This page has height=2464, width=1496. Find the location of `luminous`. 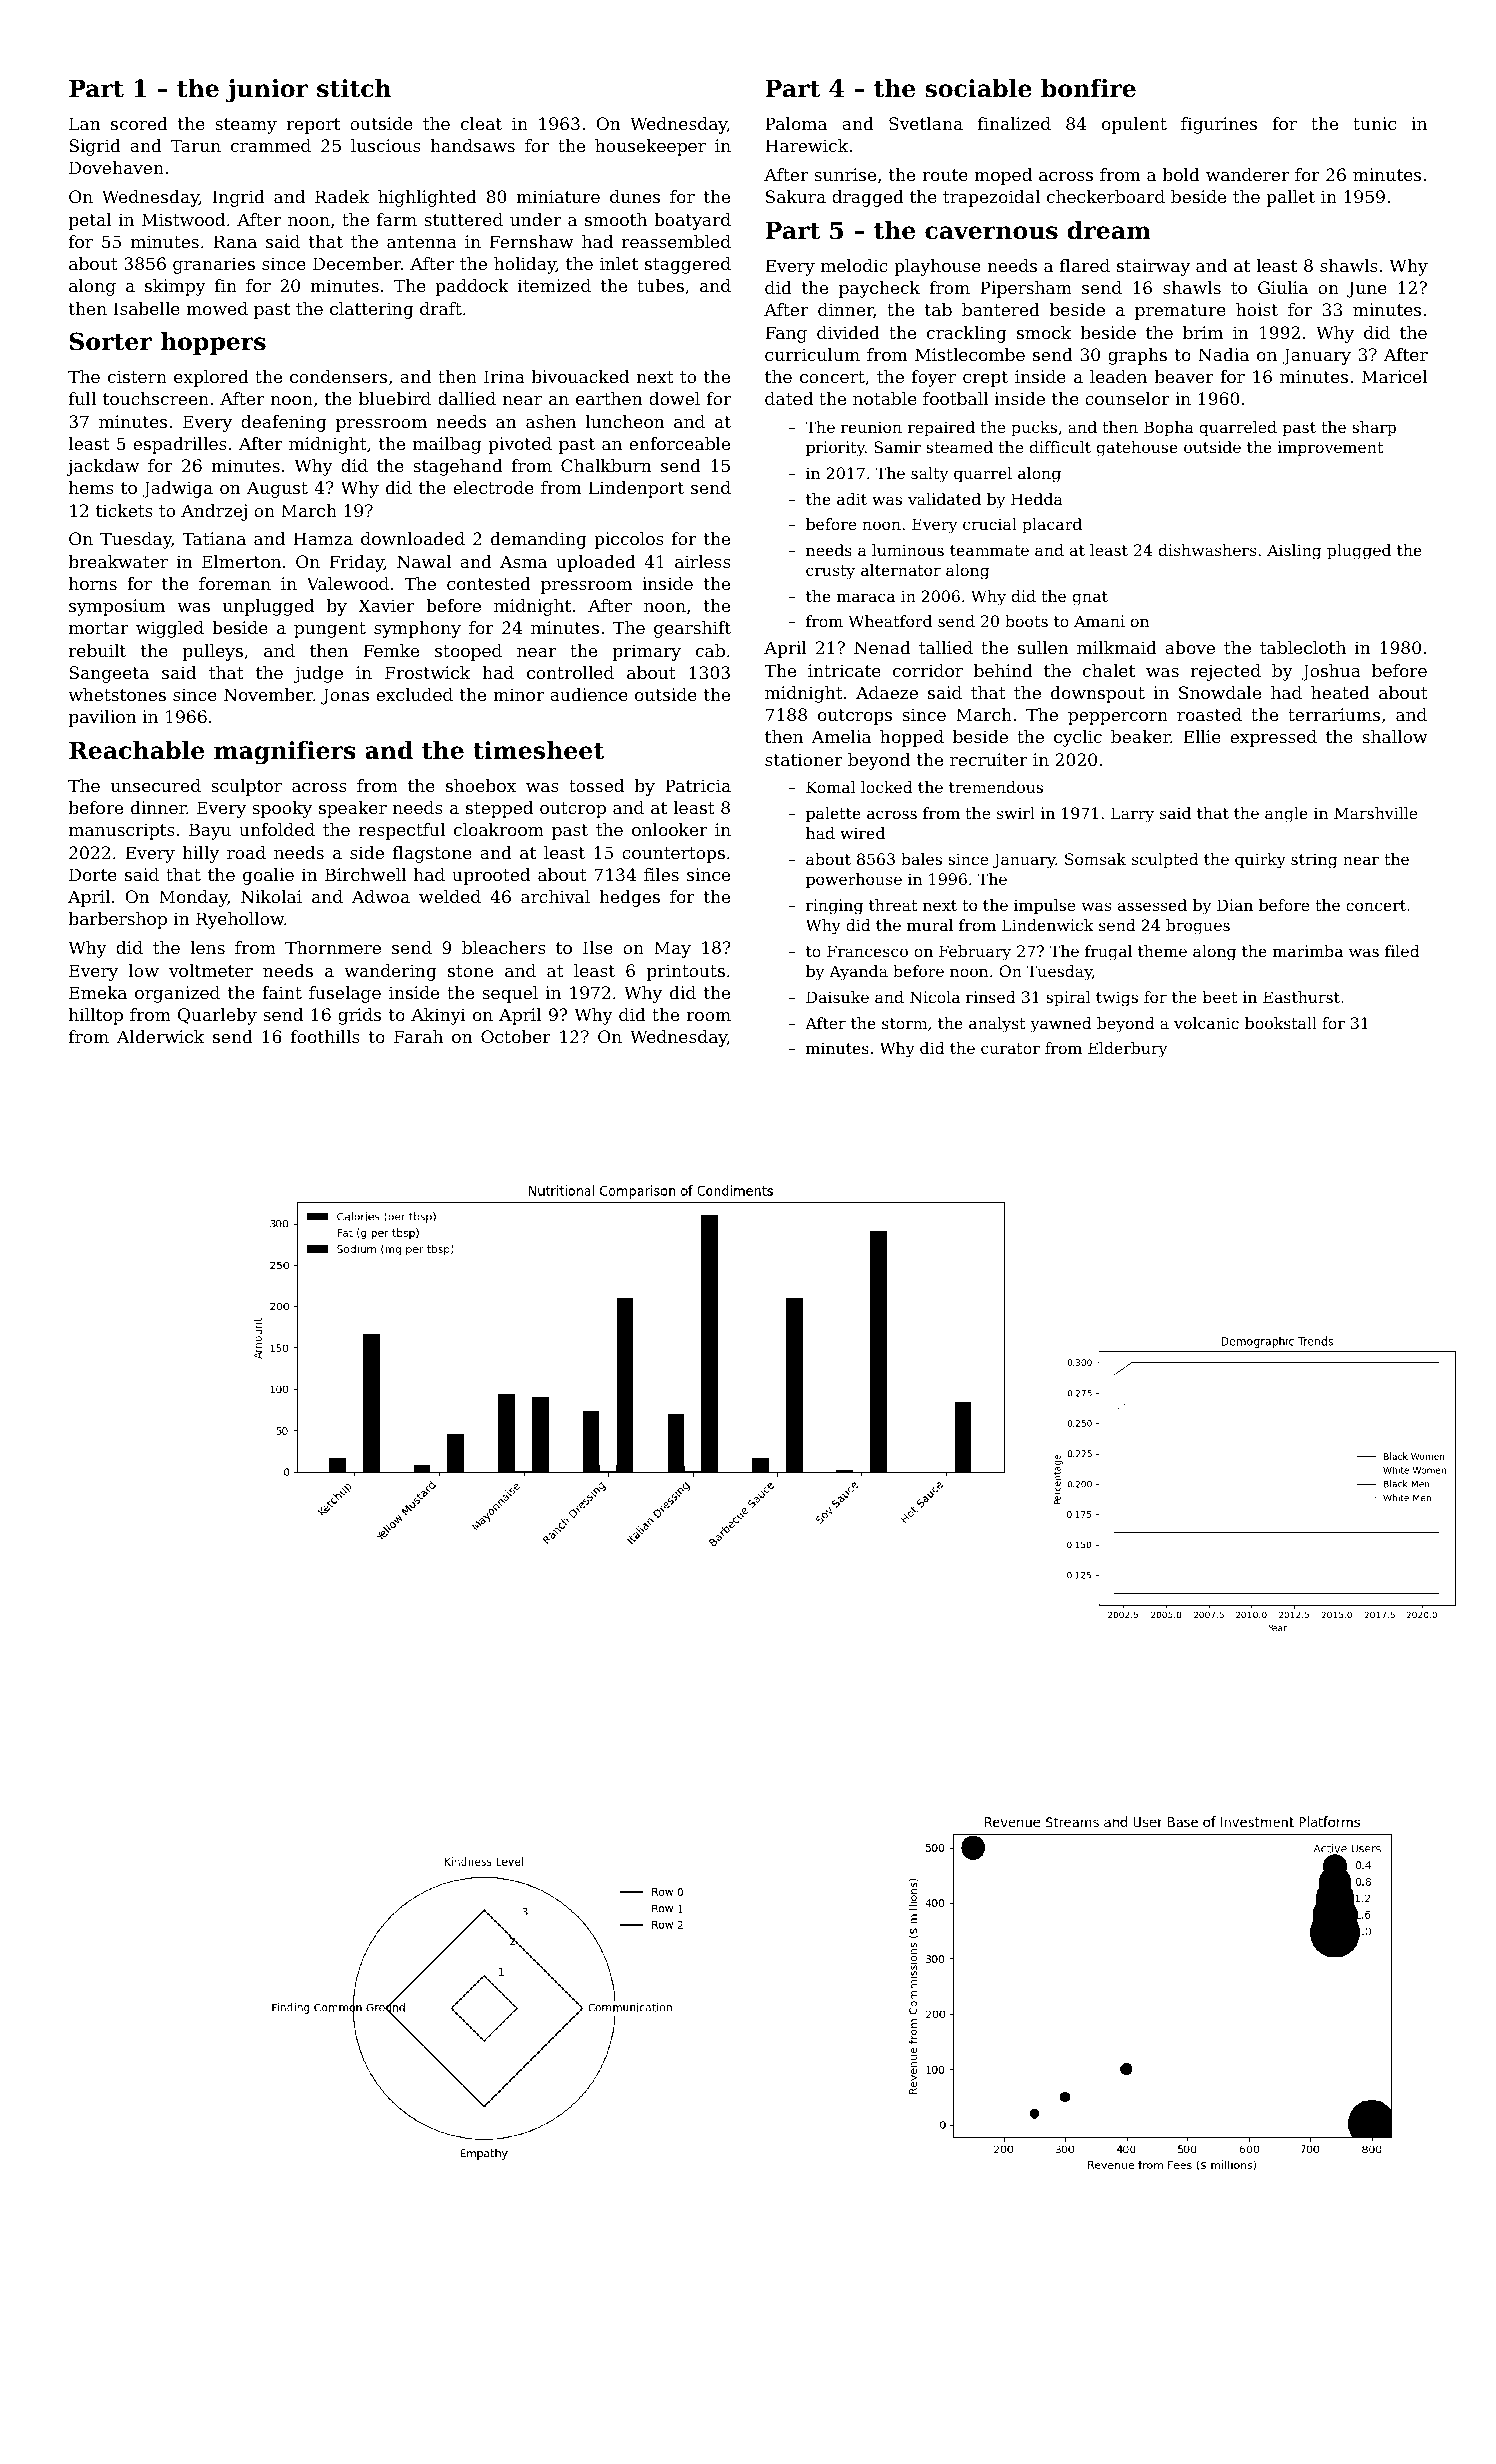

luminous is located at coordinates (908, 550).
